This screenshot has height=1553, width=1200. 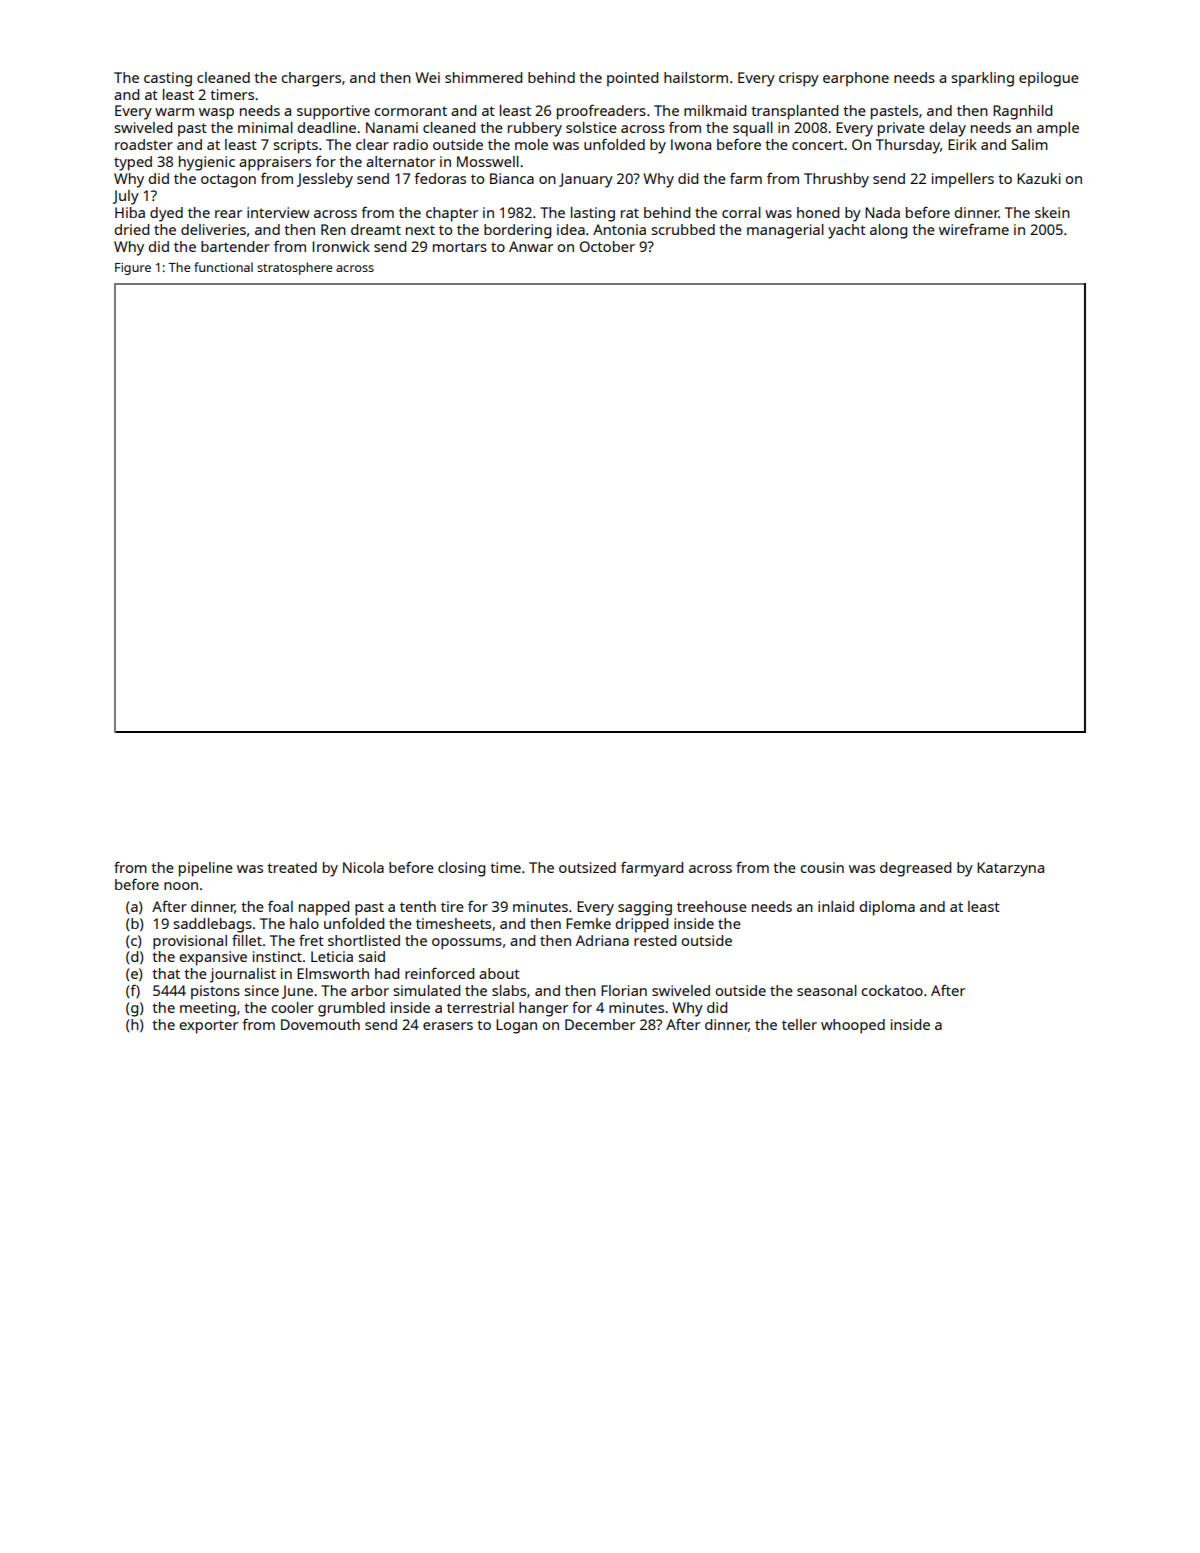 What do you see at coordinates (607, 246) in the screenshot?
I see `October` at bounding box center [607, 246].
